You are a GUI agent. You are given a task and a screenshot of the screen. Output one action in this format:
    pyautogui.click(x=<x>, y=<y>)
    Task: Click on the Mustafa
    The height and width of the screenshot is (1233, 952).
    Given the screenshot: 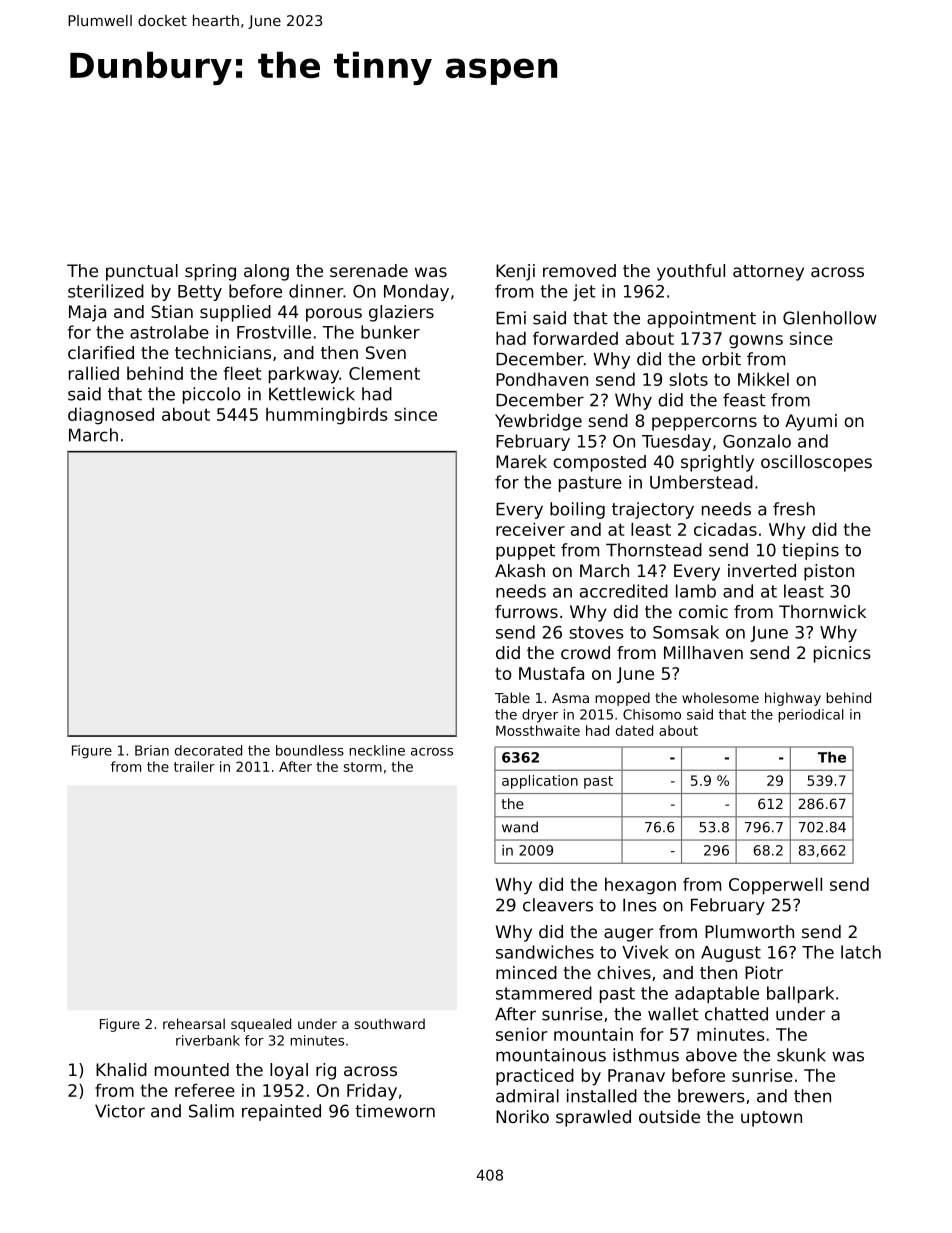 What is the action you would take?
    pyautogui.click(x=551, y=673)
